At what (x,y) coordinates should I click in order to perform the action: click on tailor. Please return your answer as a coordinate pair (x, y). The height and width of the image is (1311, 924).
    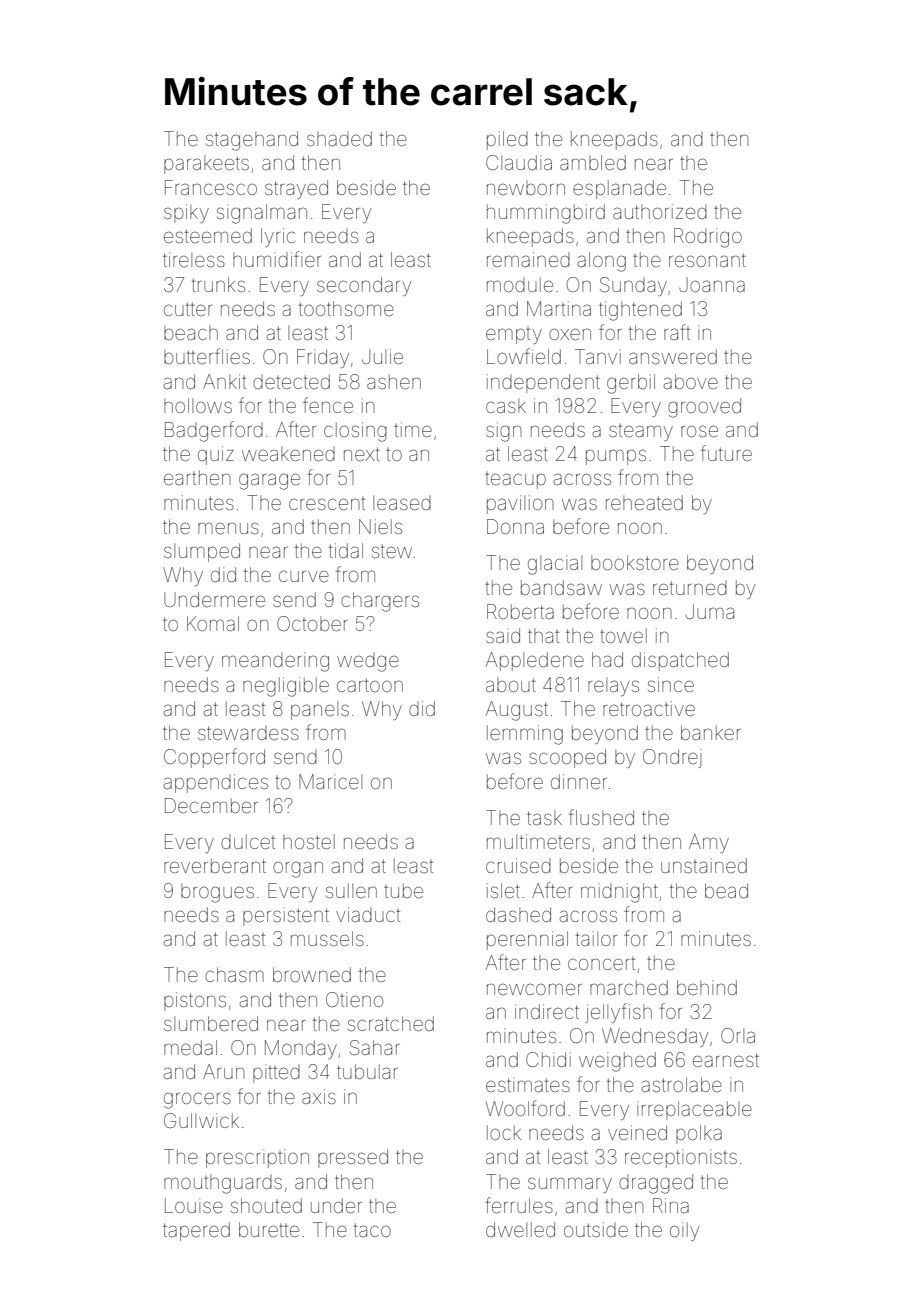
    Looking at the image, I should click on (596, 938).
